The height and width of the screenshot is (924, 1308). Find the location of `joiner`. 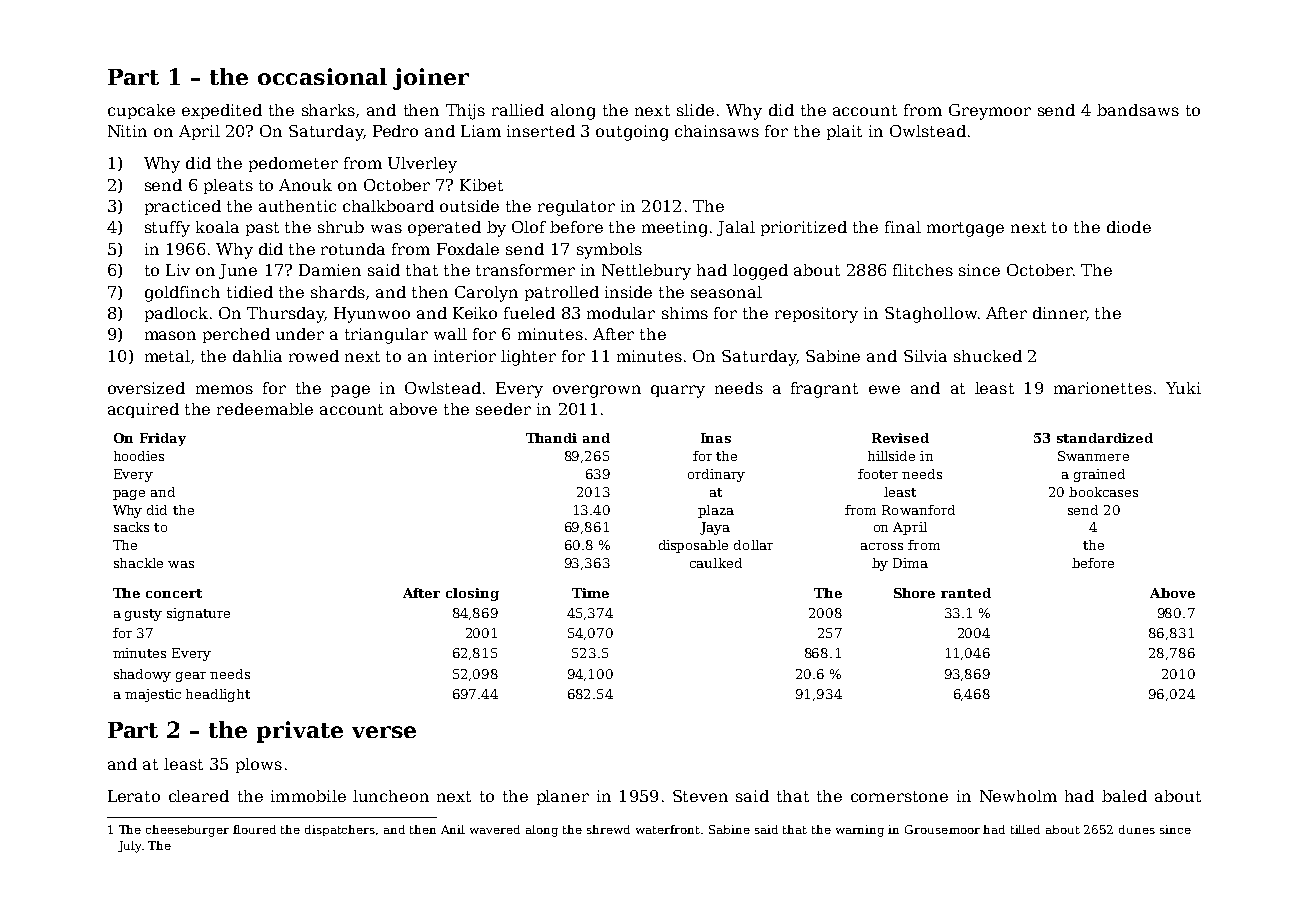

joiner is located at coordinates (431, 79).
